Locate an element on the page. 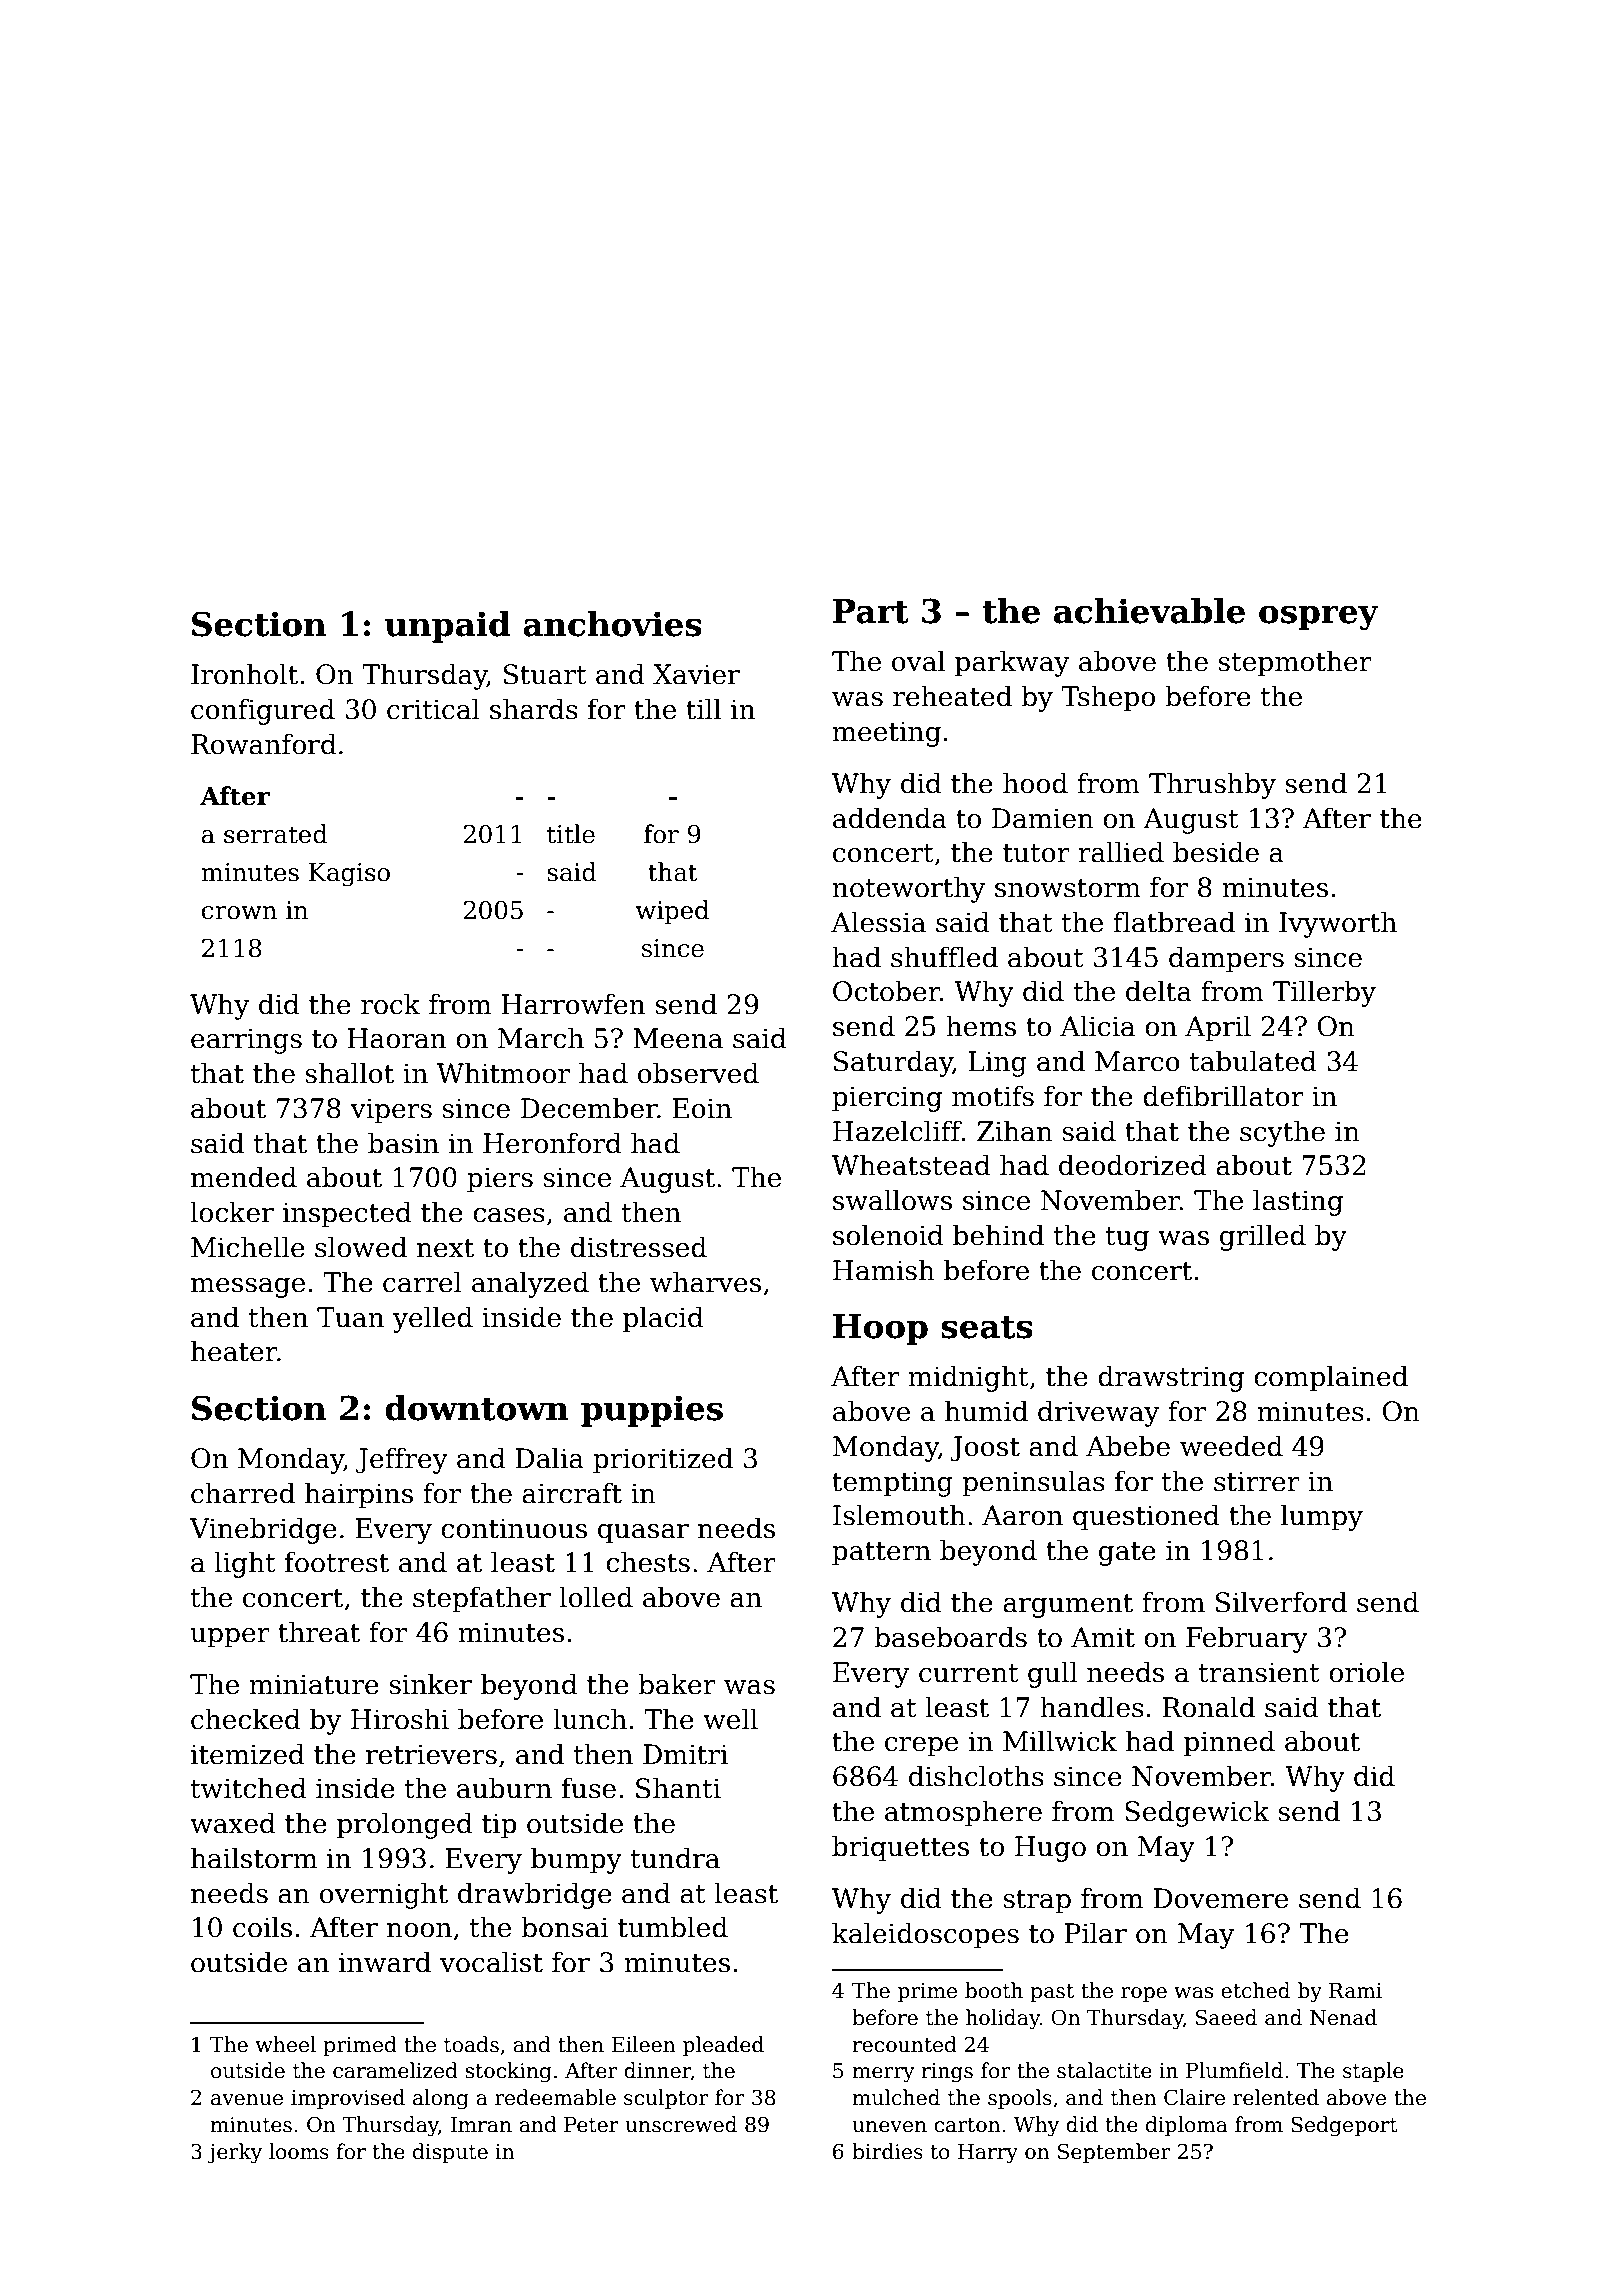 This page has height=2292, width=1620. tumbled is located at coordinates (673, 1927).
